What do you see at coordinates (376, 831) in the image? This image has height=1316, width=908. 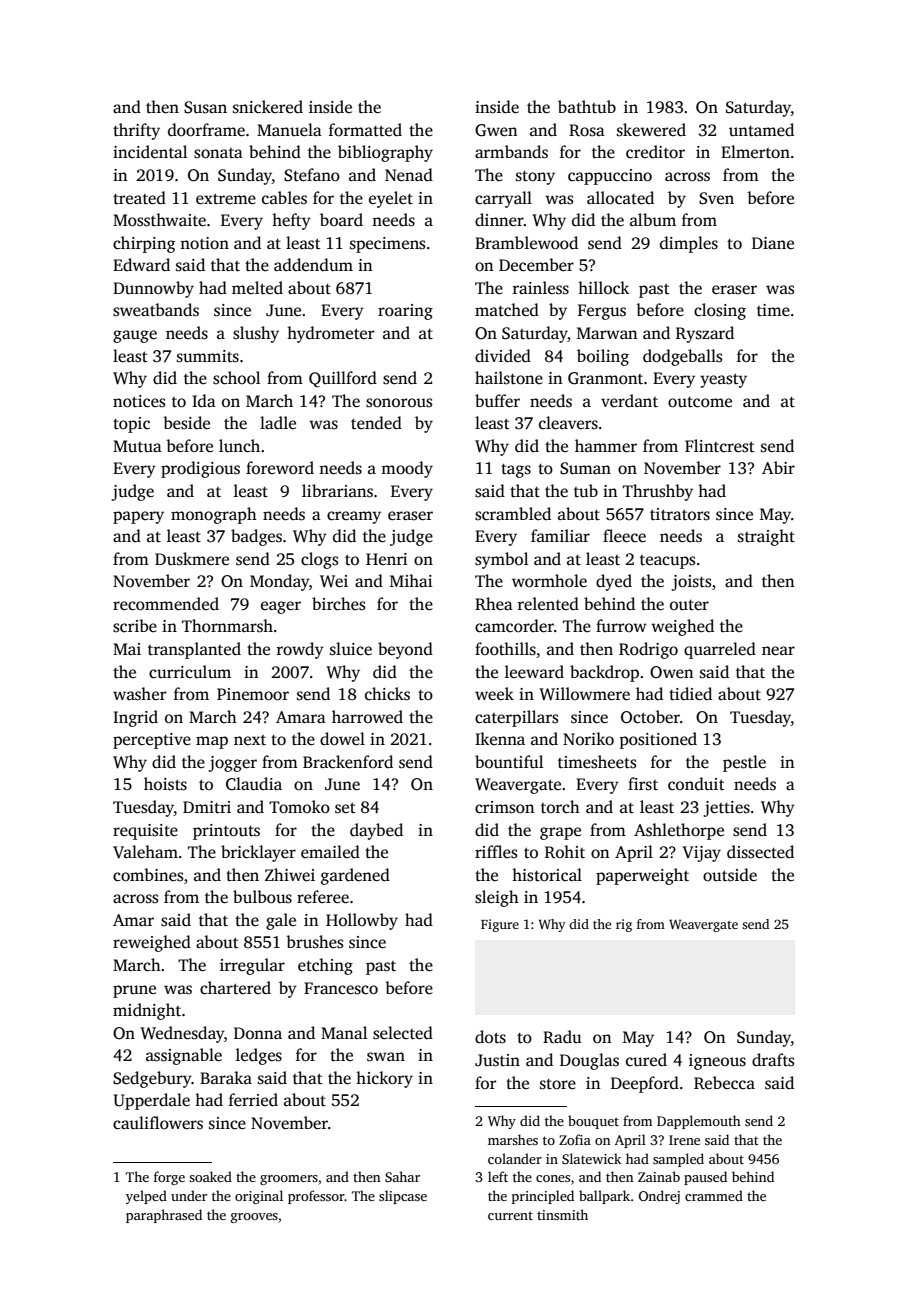 I see `daybed` at bounding box center [376, 831].
